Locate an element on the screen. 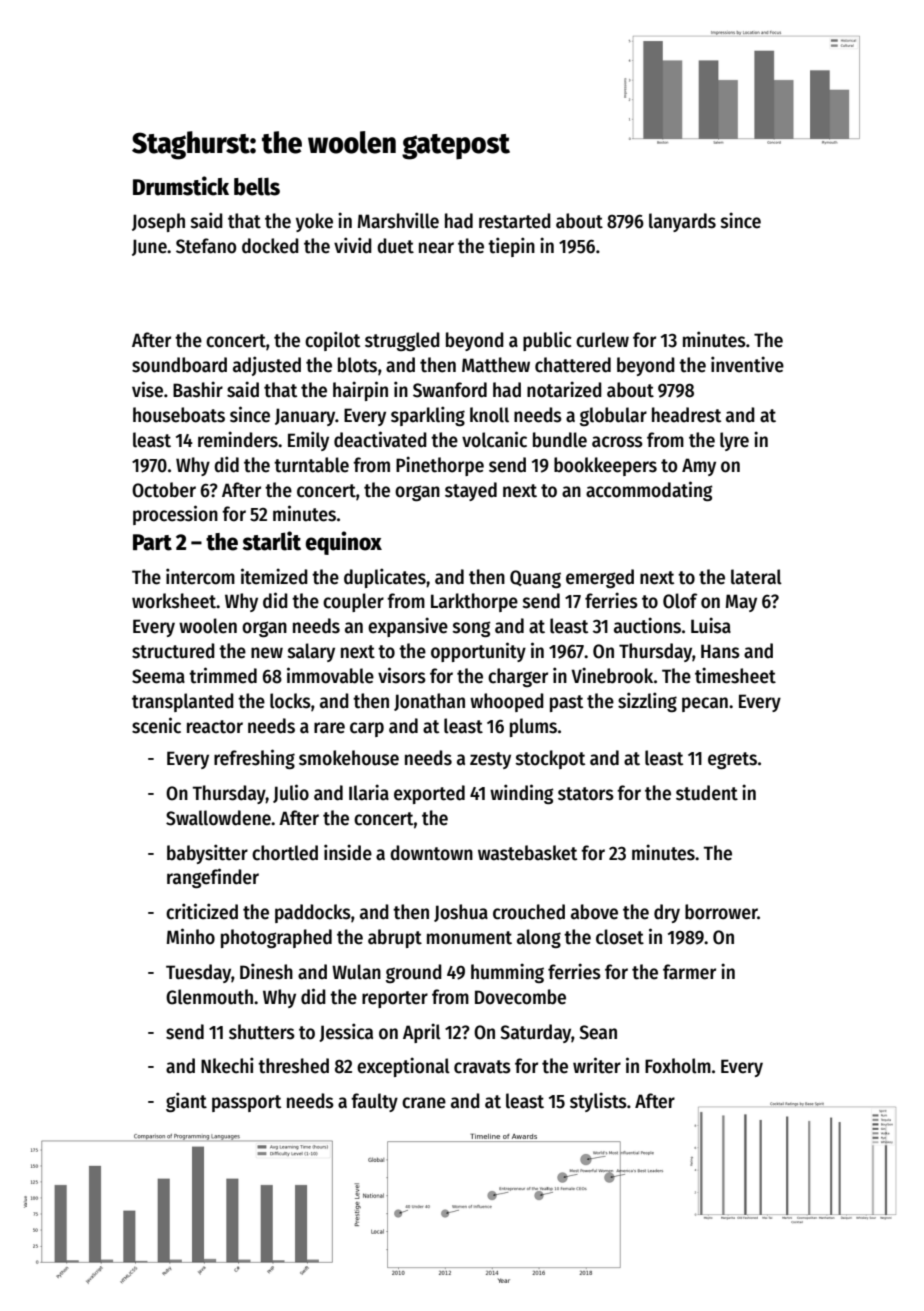 The width and height of the screenshot is (924, 1311). headrest is located at coordinates (686, 415).
